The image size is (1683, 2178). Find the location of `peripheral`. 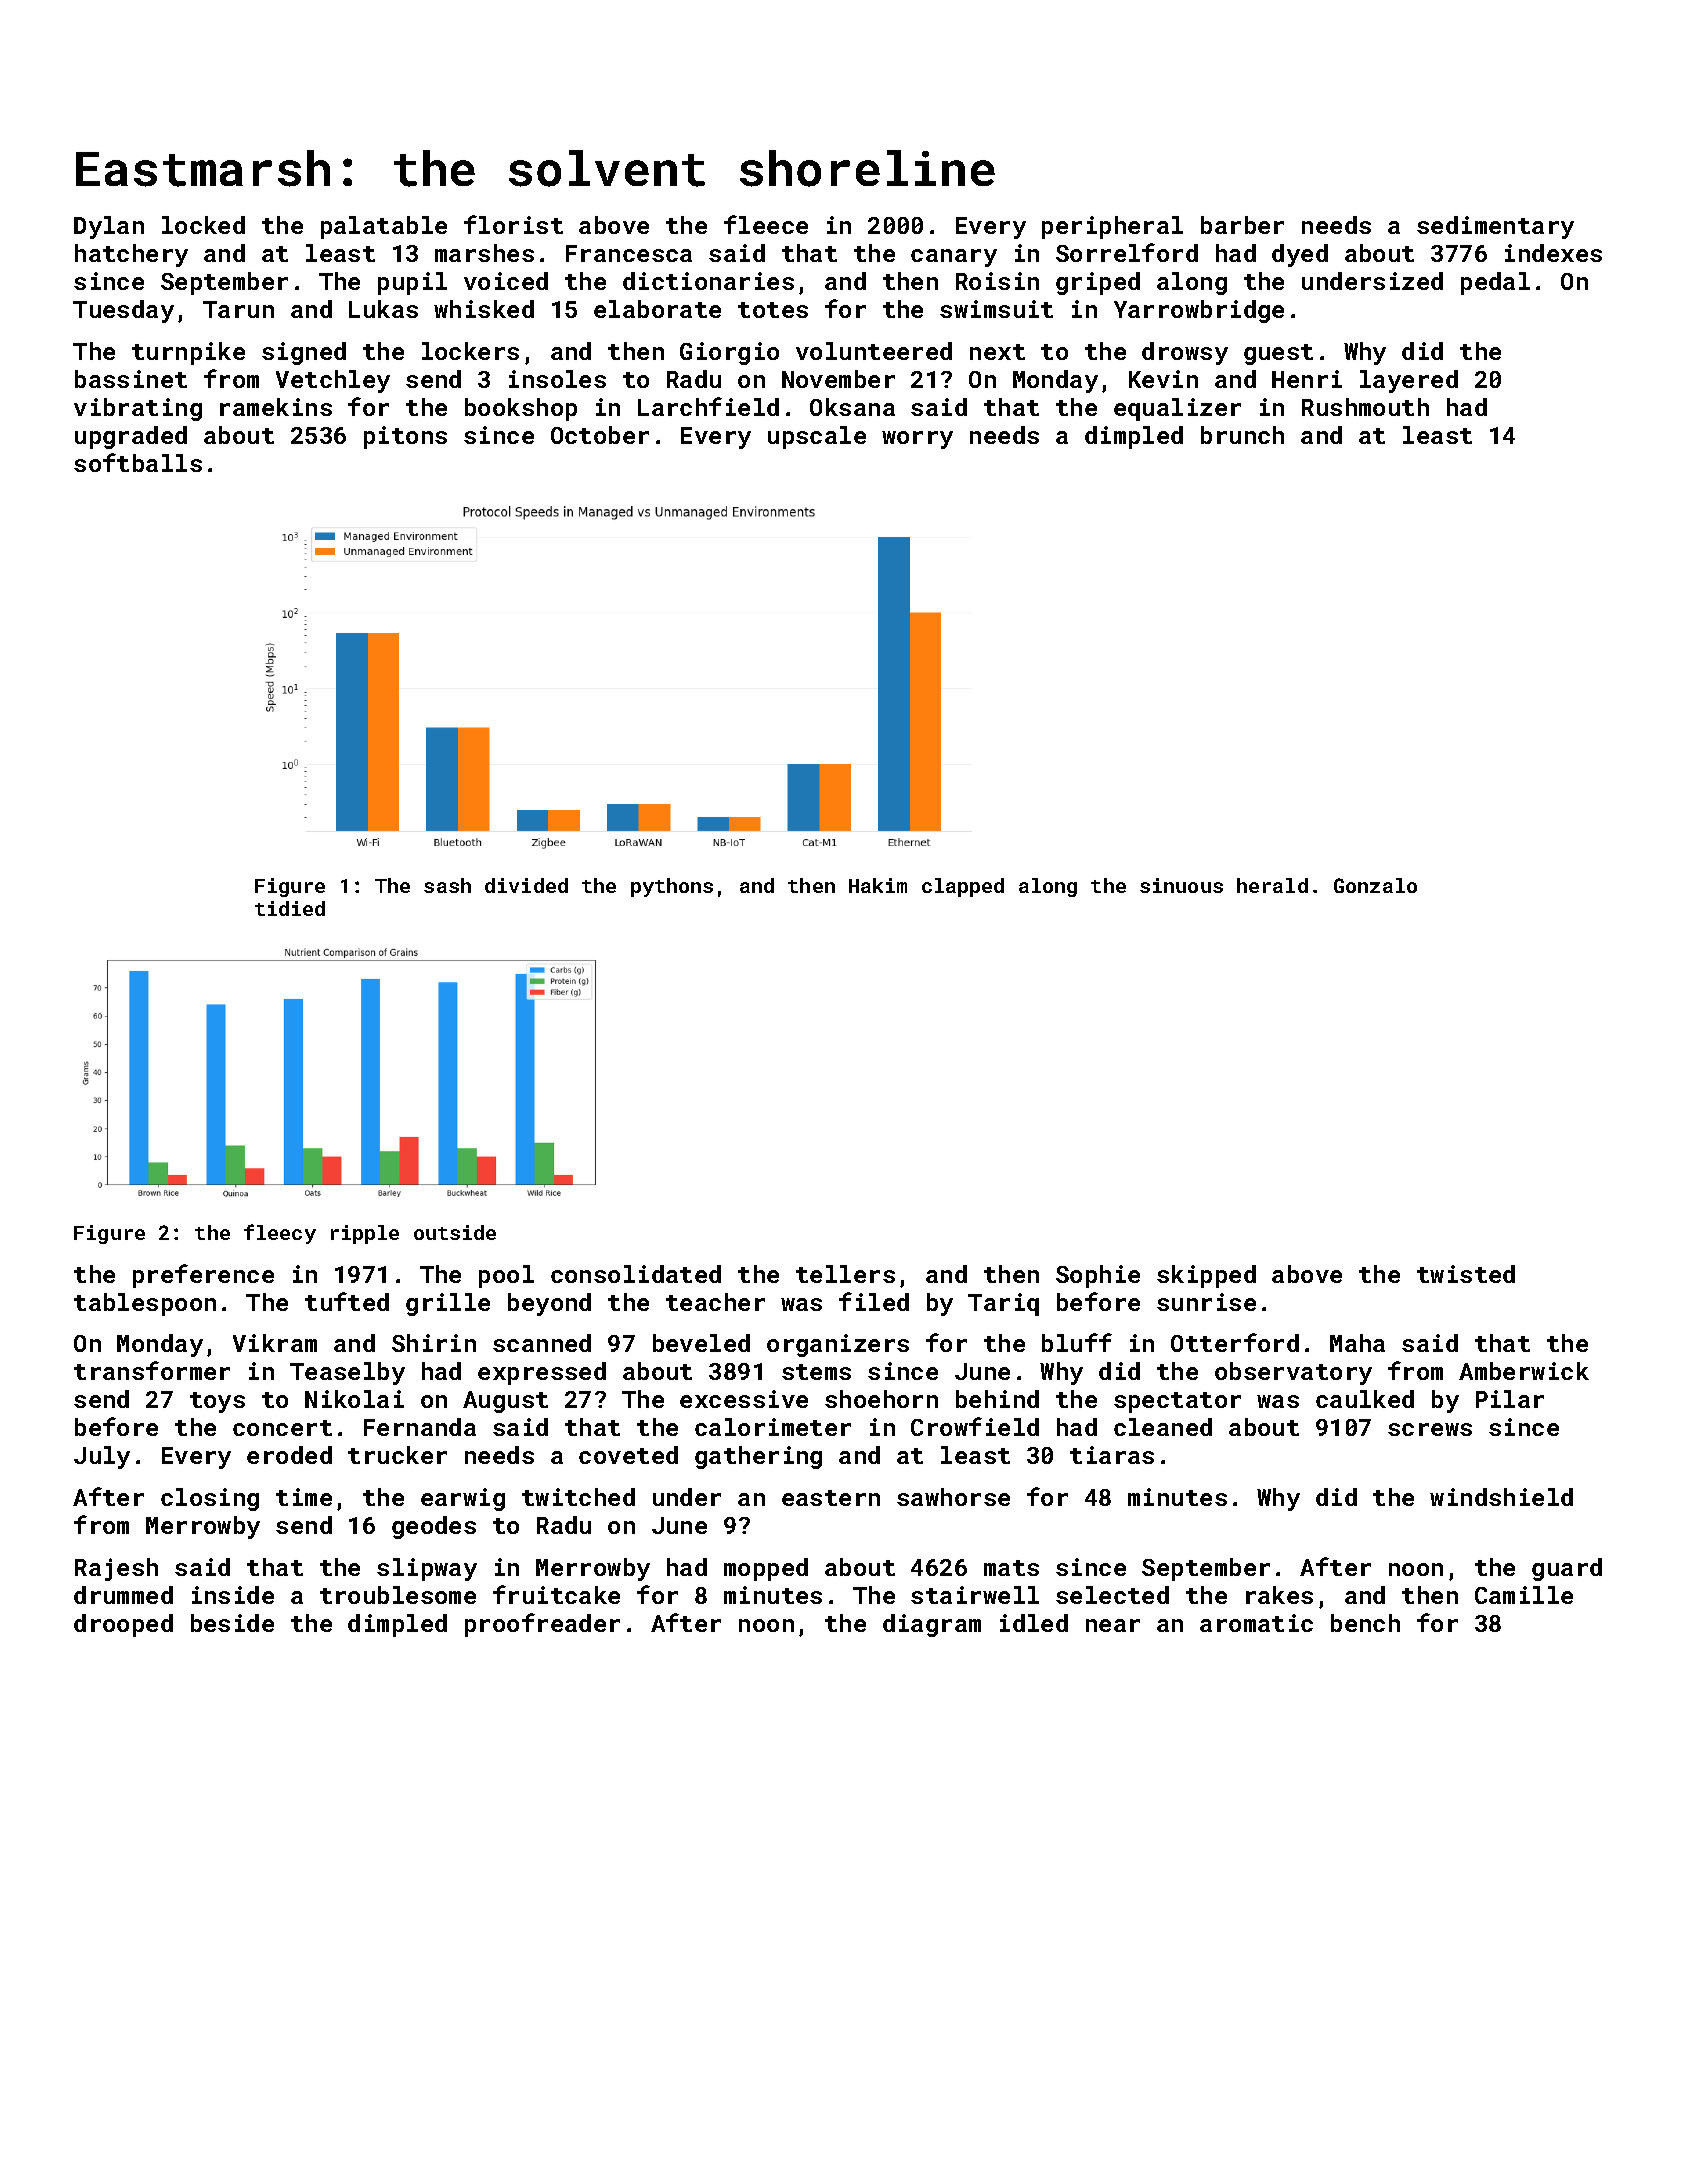

peripheral is located at coordinates (1112, 227).
